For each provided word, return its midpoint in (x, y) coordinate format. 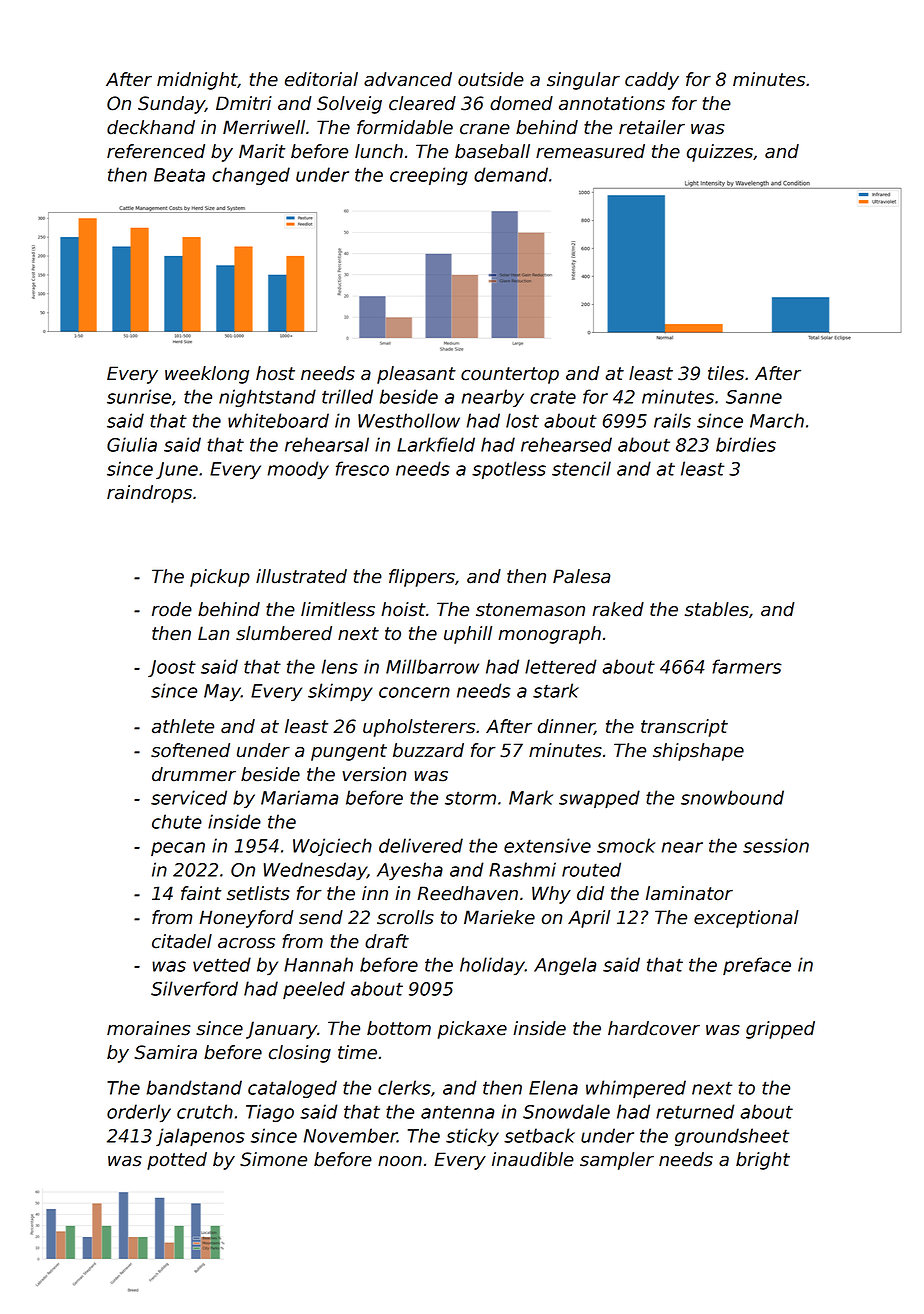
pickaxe (472, 1030)
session (776, 845)
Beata (179, 175)
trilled (347, 396)
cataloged (292, 1089)
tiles (726, 373)
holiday (492, 966)
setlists (258, 893)
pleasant (416, 375)
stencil (581, 468)
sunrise (139, 396)
